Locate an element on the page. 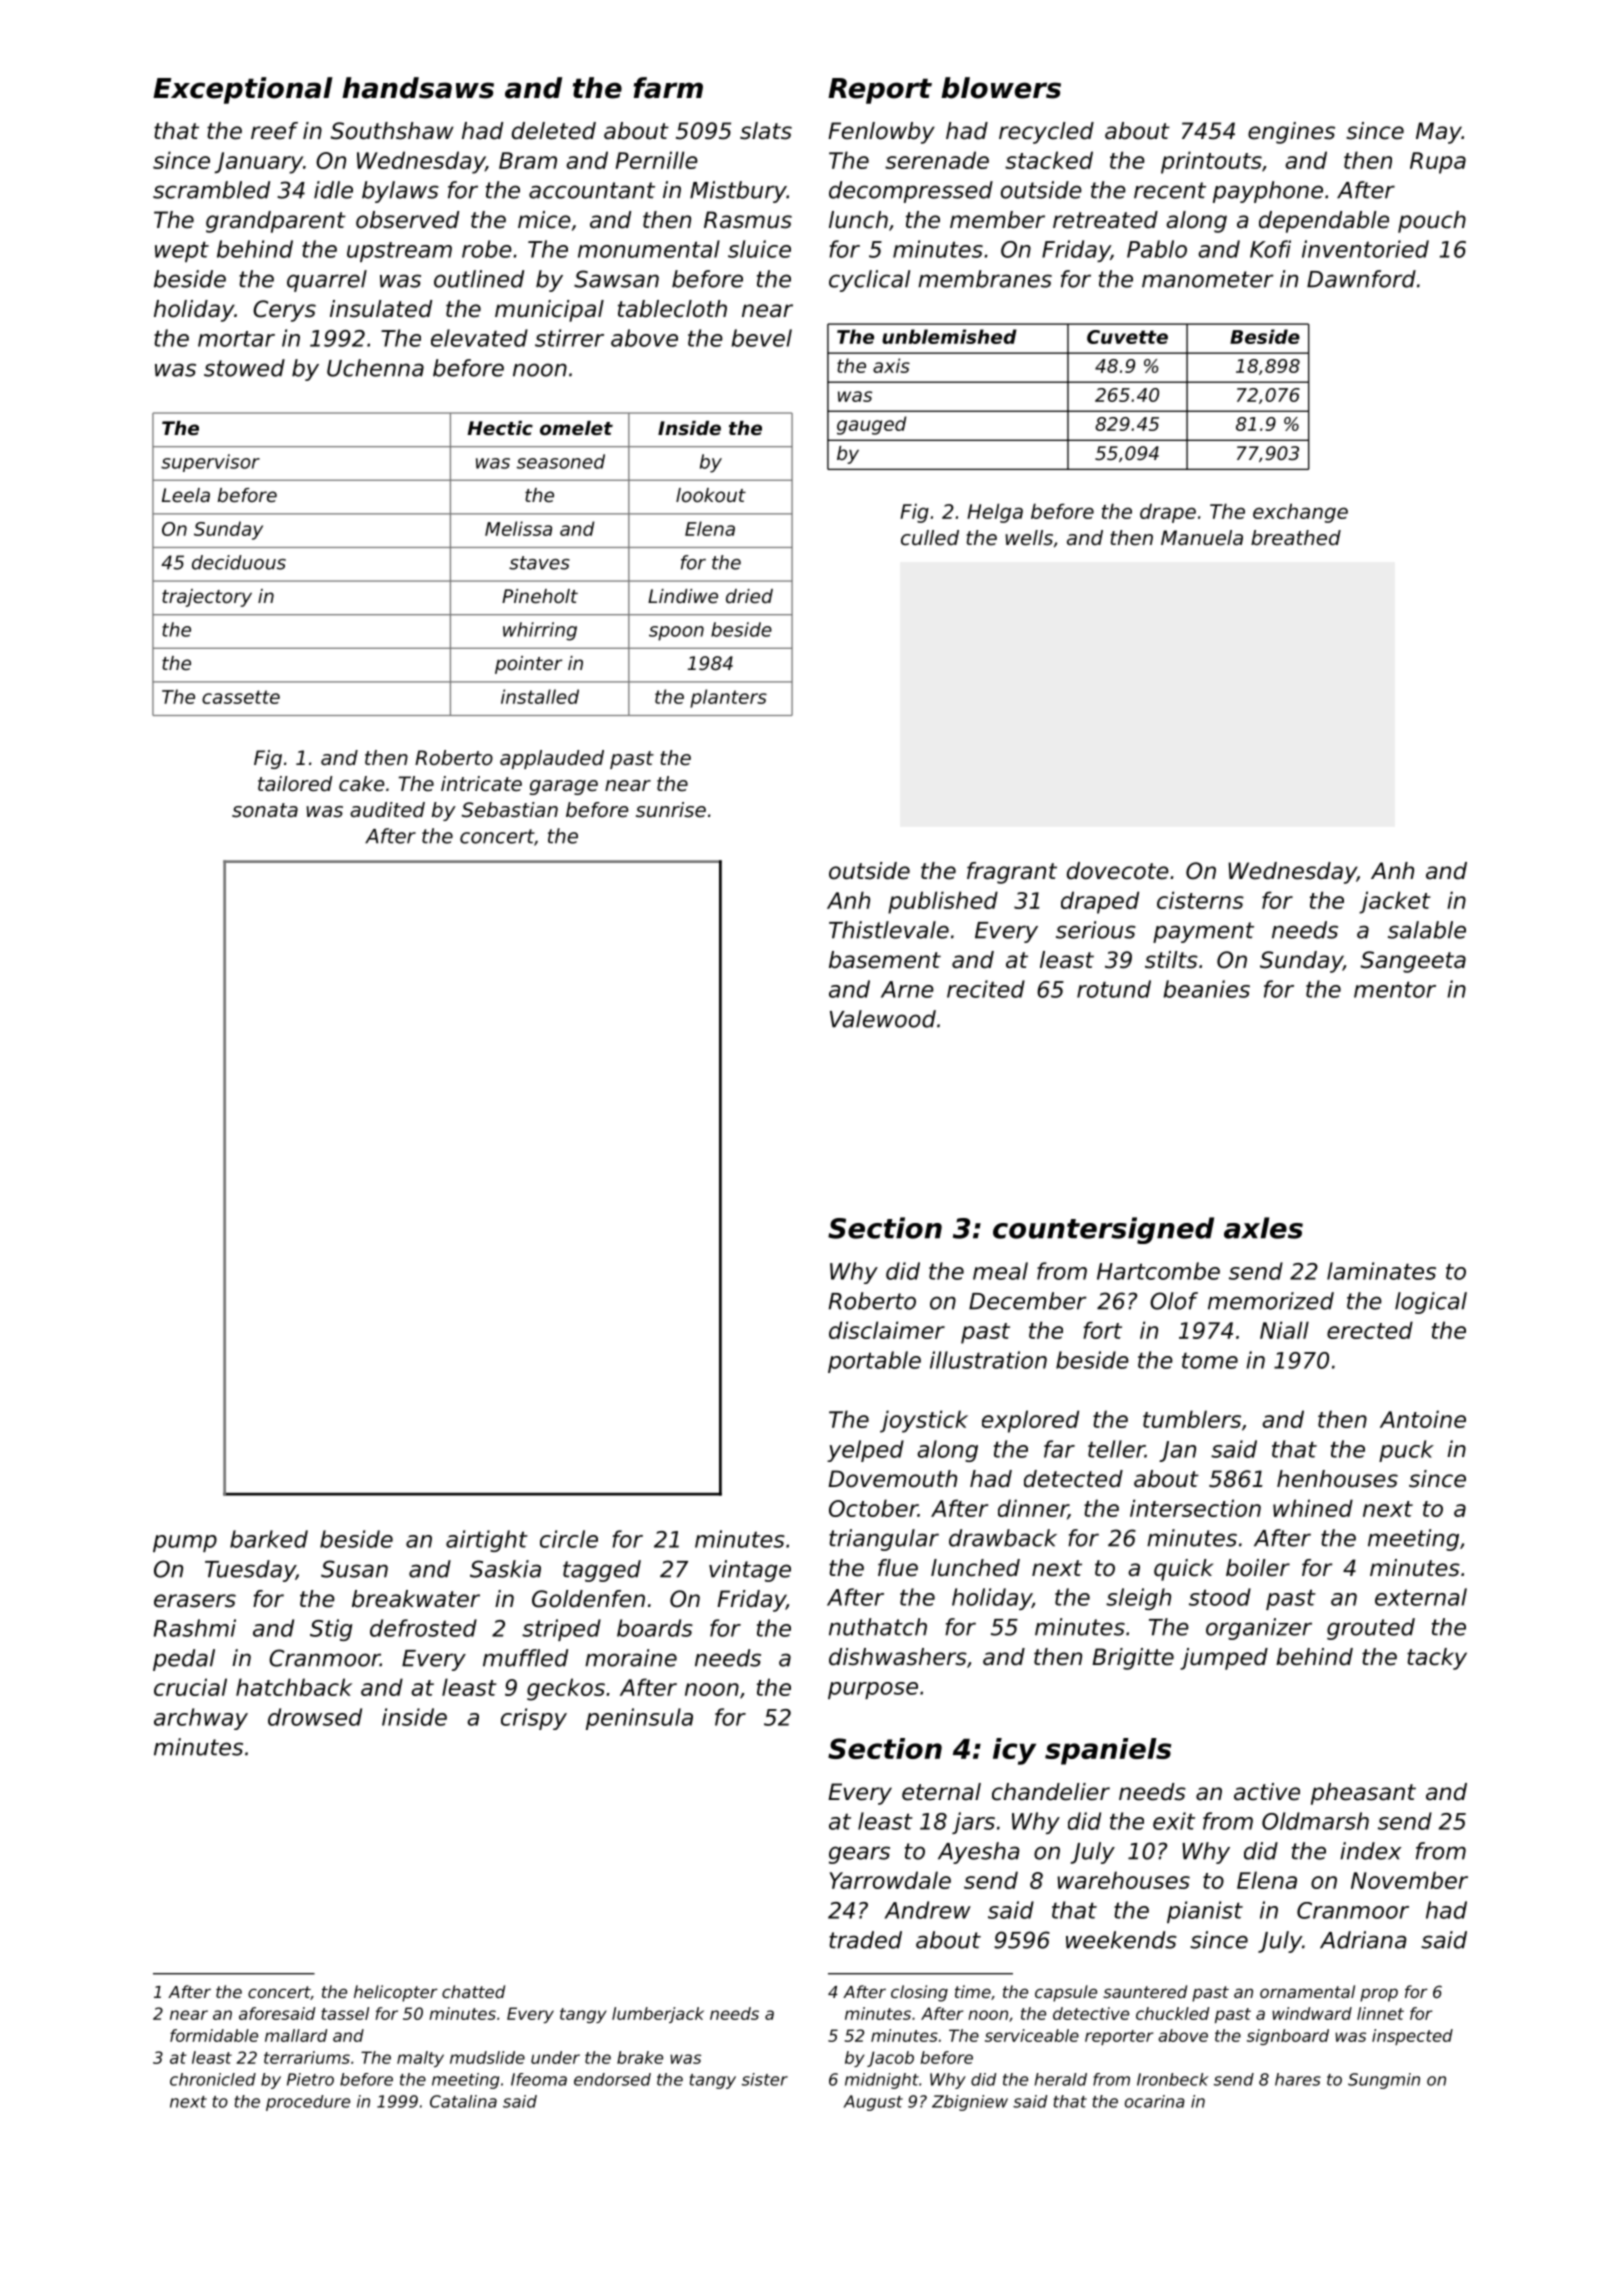 The width and height of the document is (1620, 2292). Catalina is located at coordinates (463, 2101).
